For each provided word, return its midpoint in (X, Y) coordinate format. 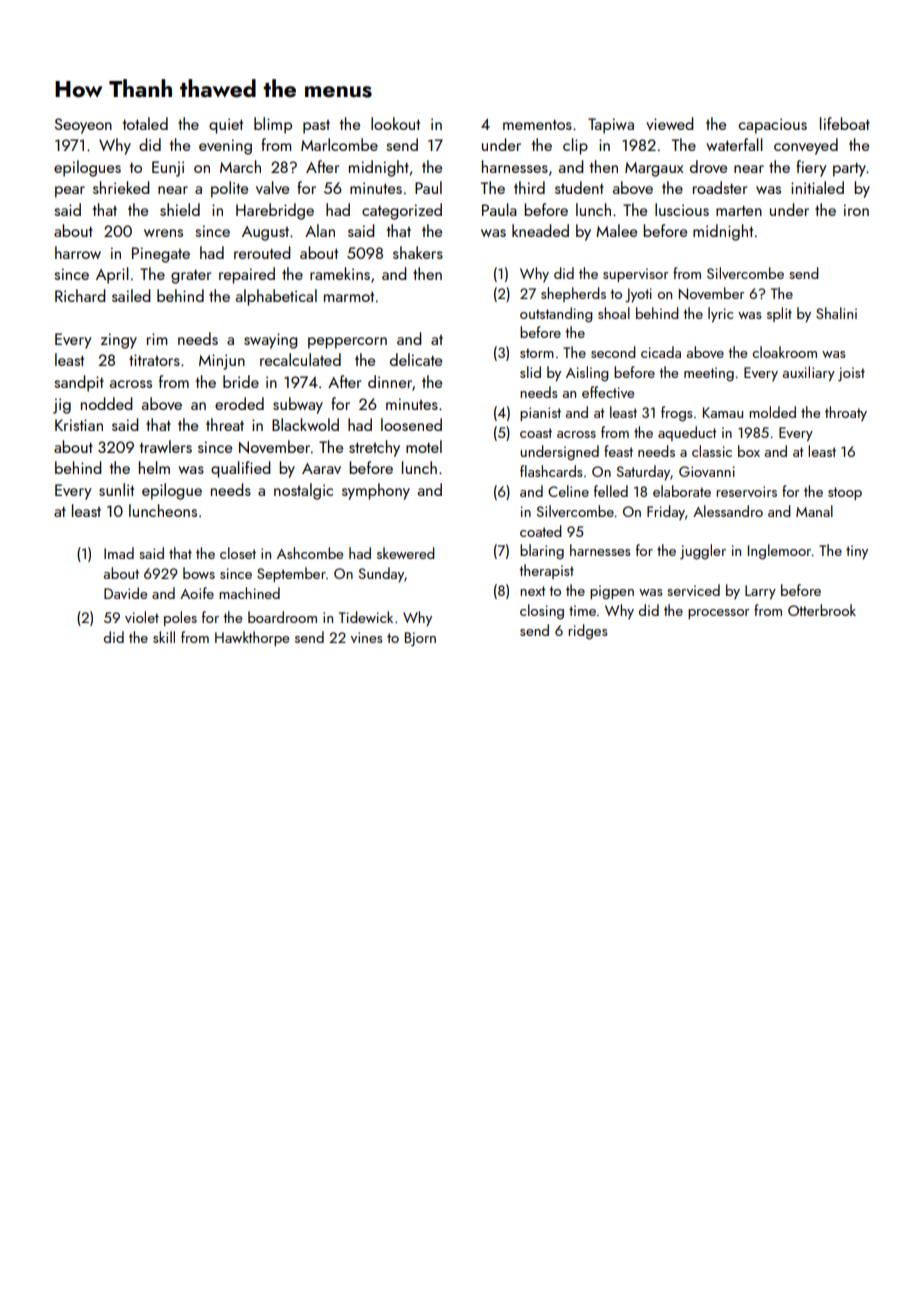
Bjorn (420, 639)
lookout (395, 123)
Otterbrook (822, 610)
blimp (273, 125)
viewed (669, 123)
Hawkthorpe (252, 638)
